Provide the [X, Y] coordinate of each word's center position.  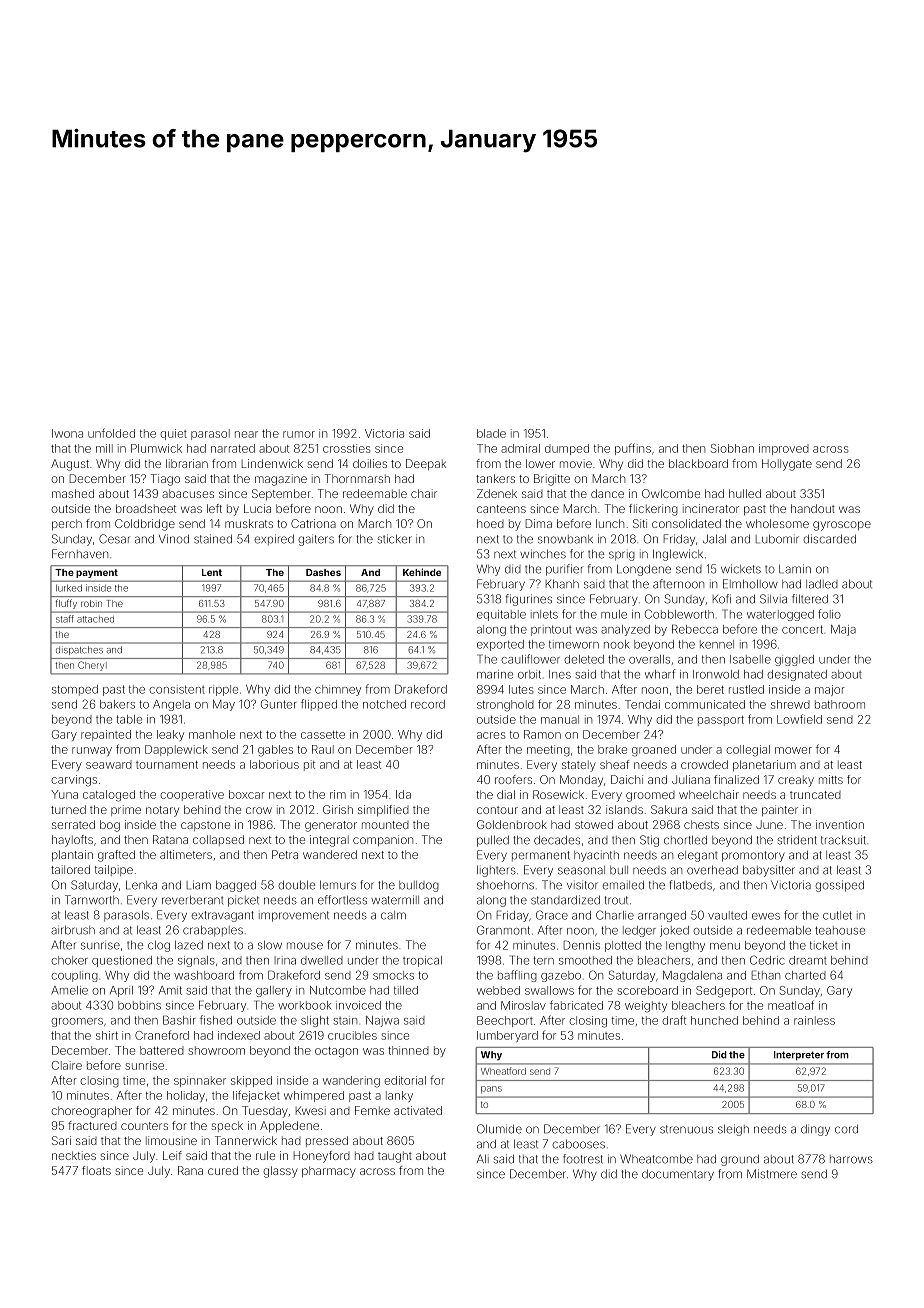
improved [784, 449]
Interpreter [799, 1055]
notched [384, 704]
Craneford [162, 1035]
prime [126, 810]
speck [227, 1126]
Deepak [426, 464]
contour [497, 810]
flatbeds [690, 885]
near [246, 434]
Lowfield [799, 719]
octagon [336, 1052]
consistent [177, 689]
